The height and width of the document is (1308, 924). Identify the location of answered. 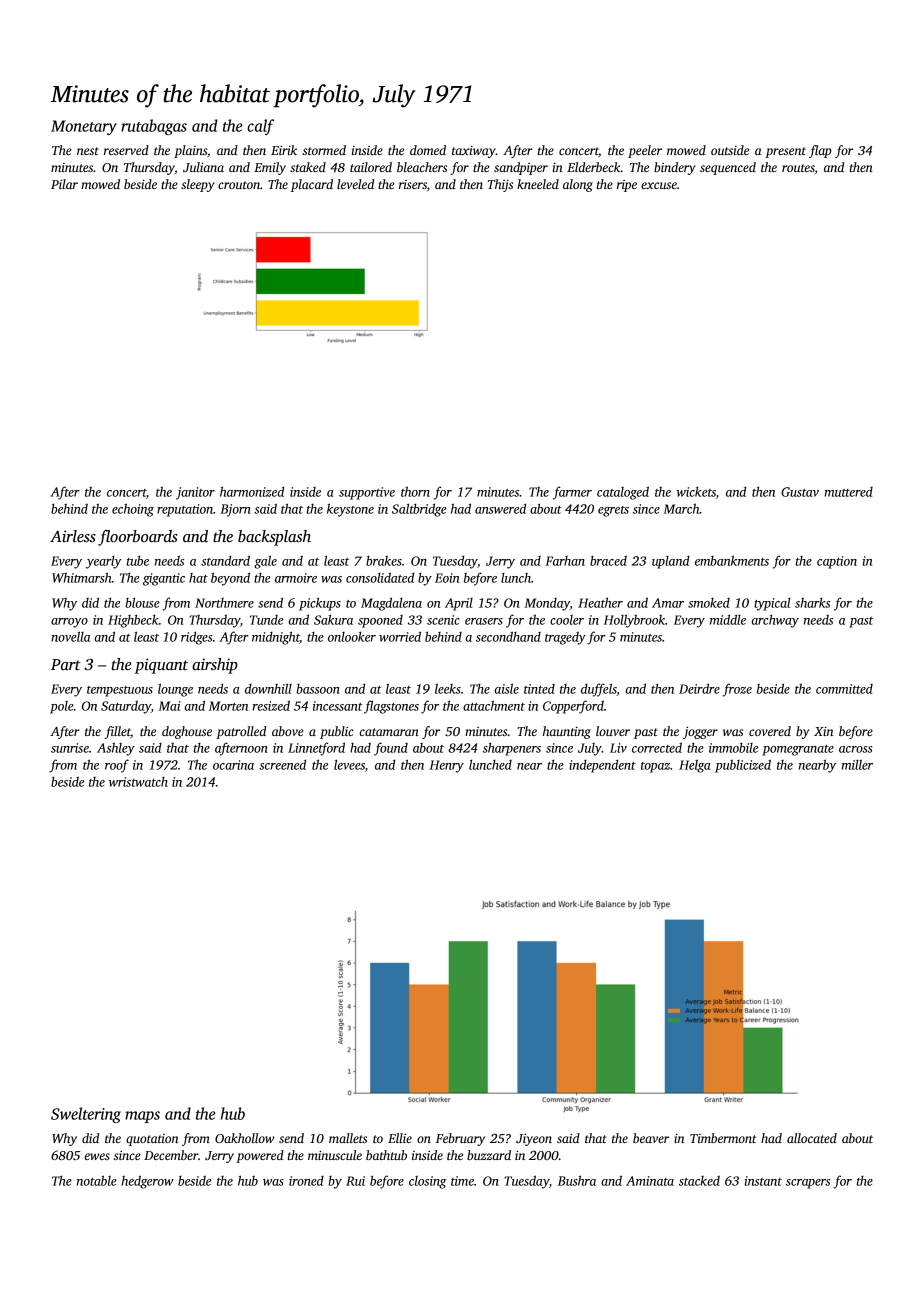
(500, 508).
